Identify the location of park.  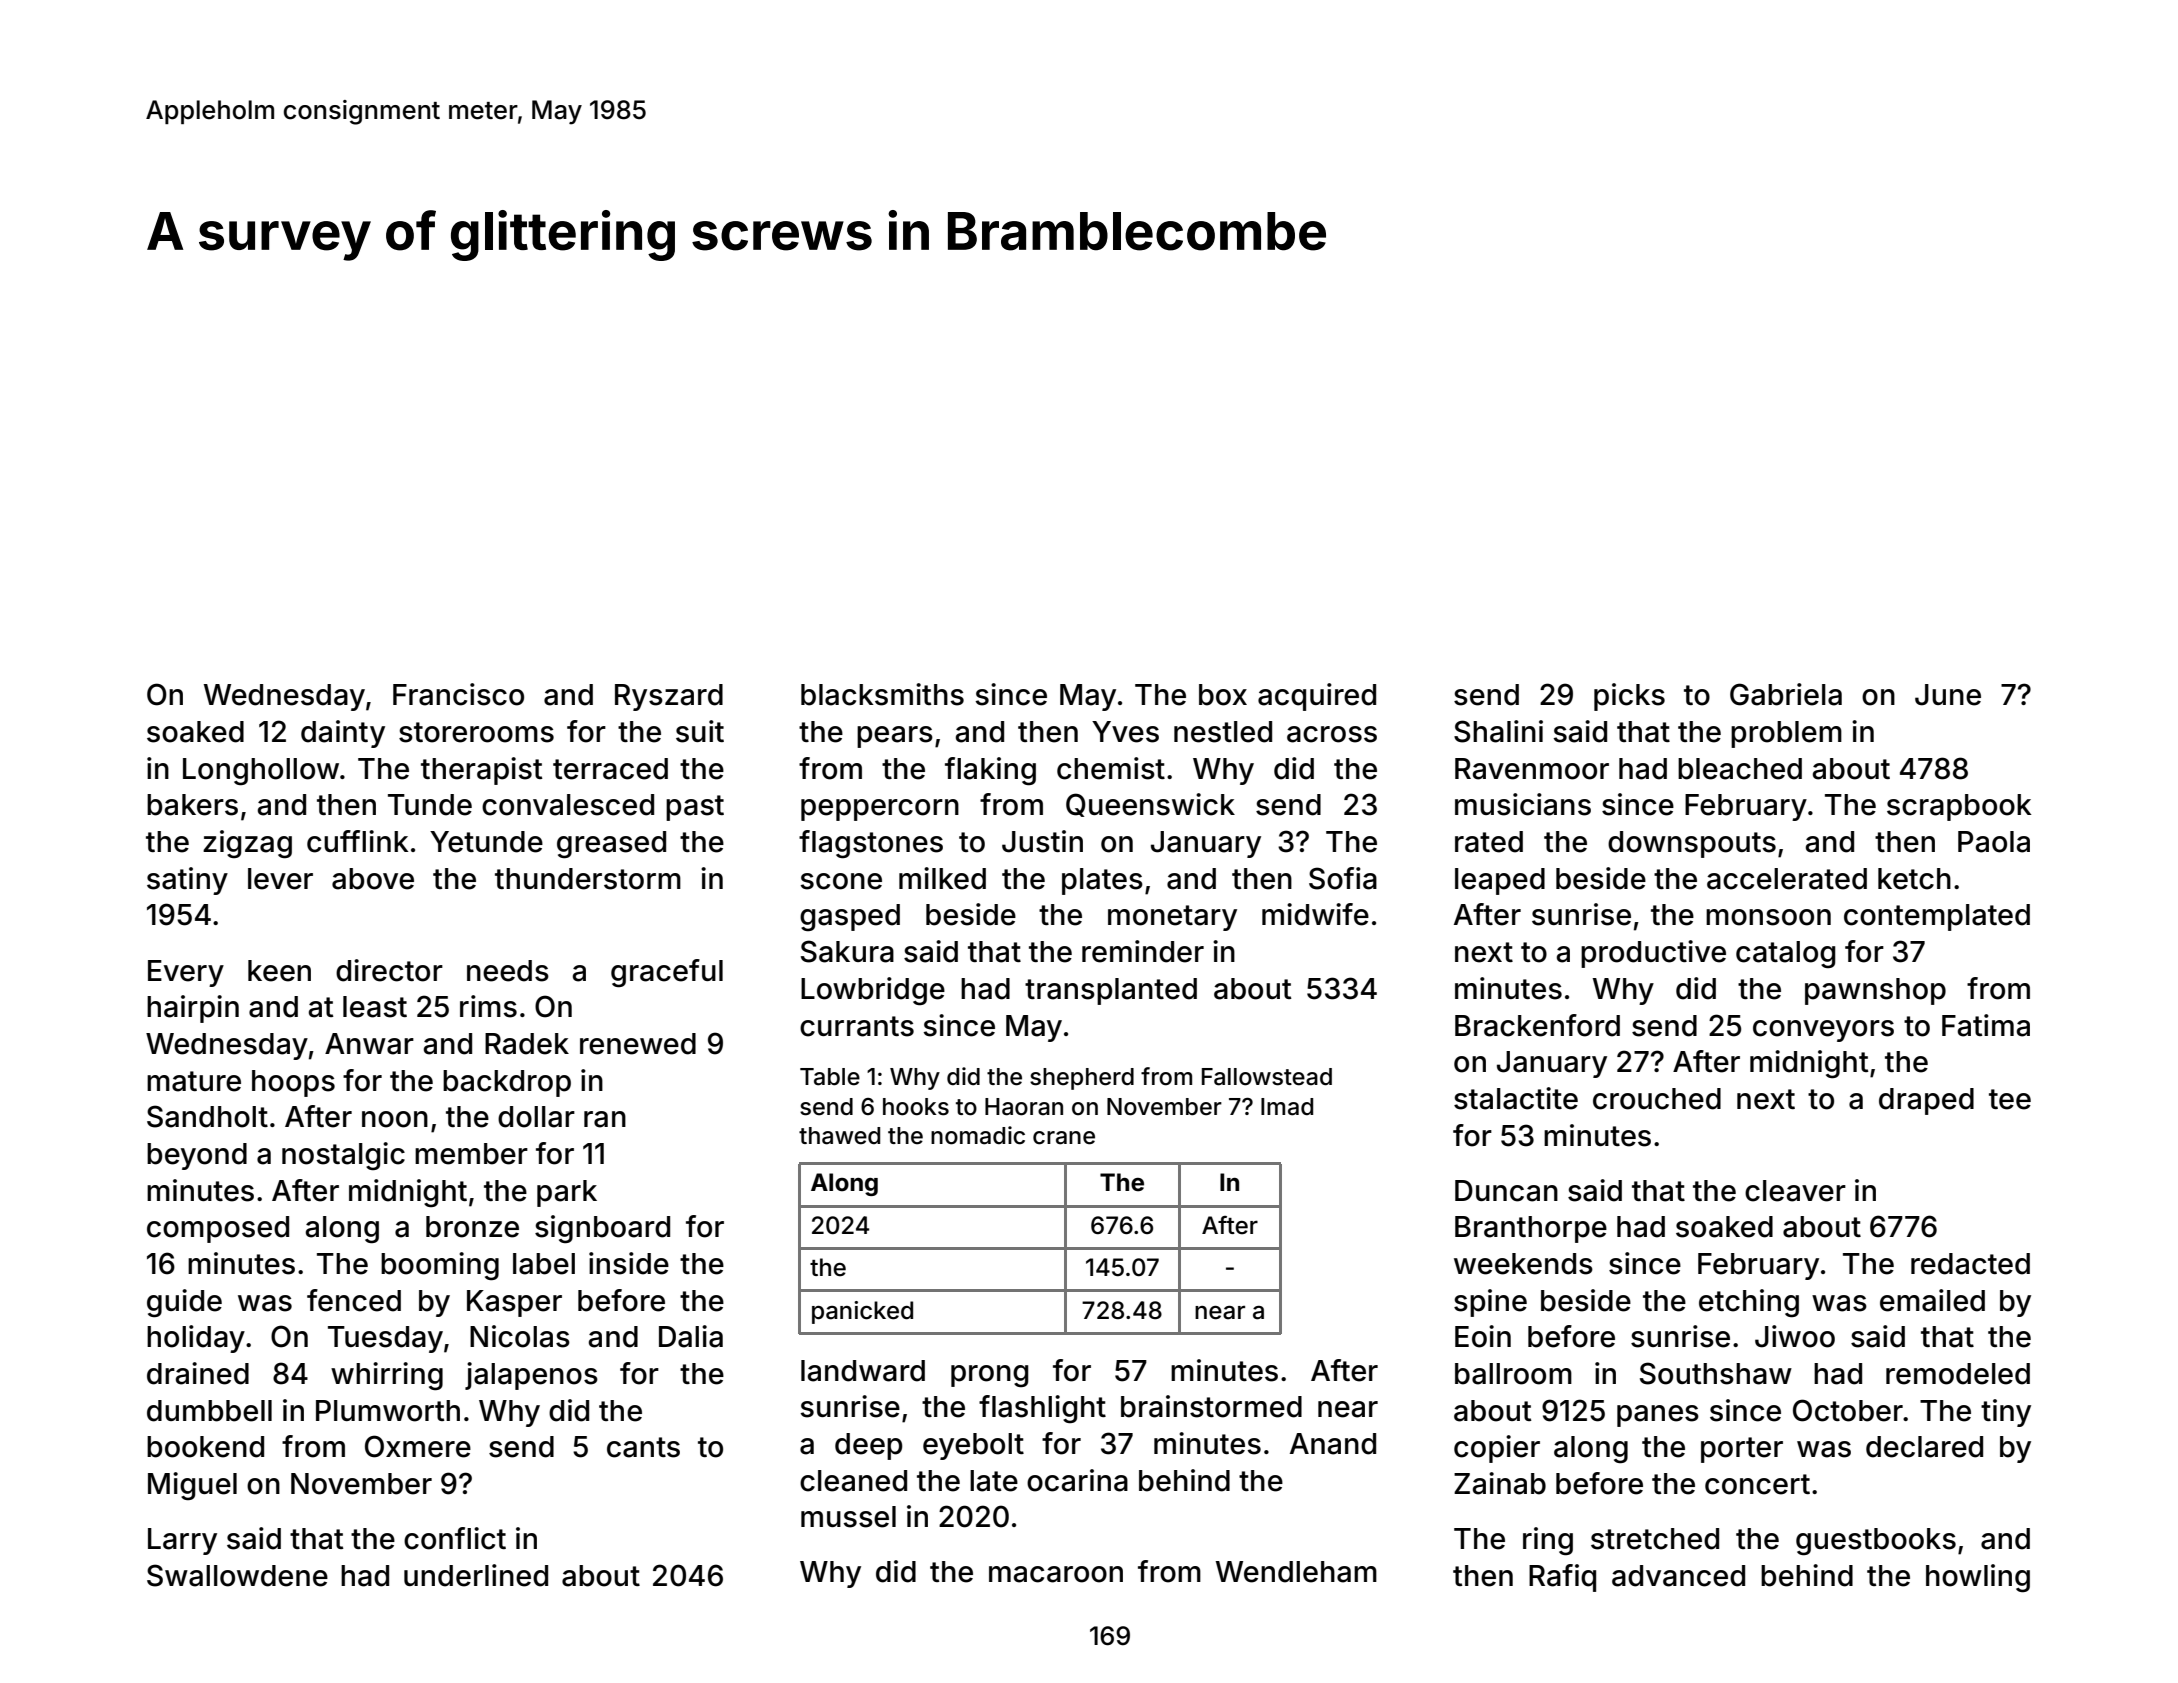
(567, 1193).
